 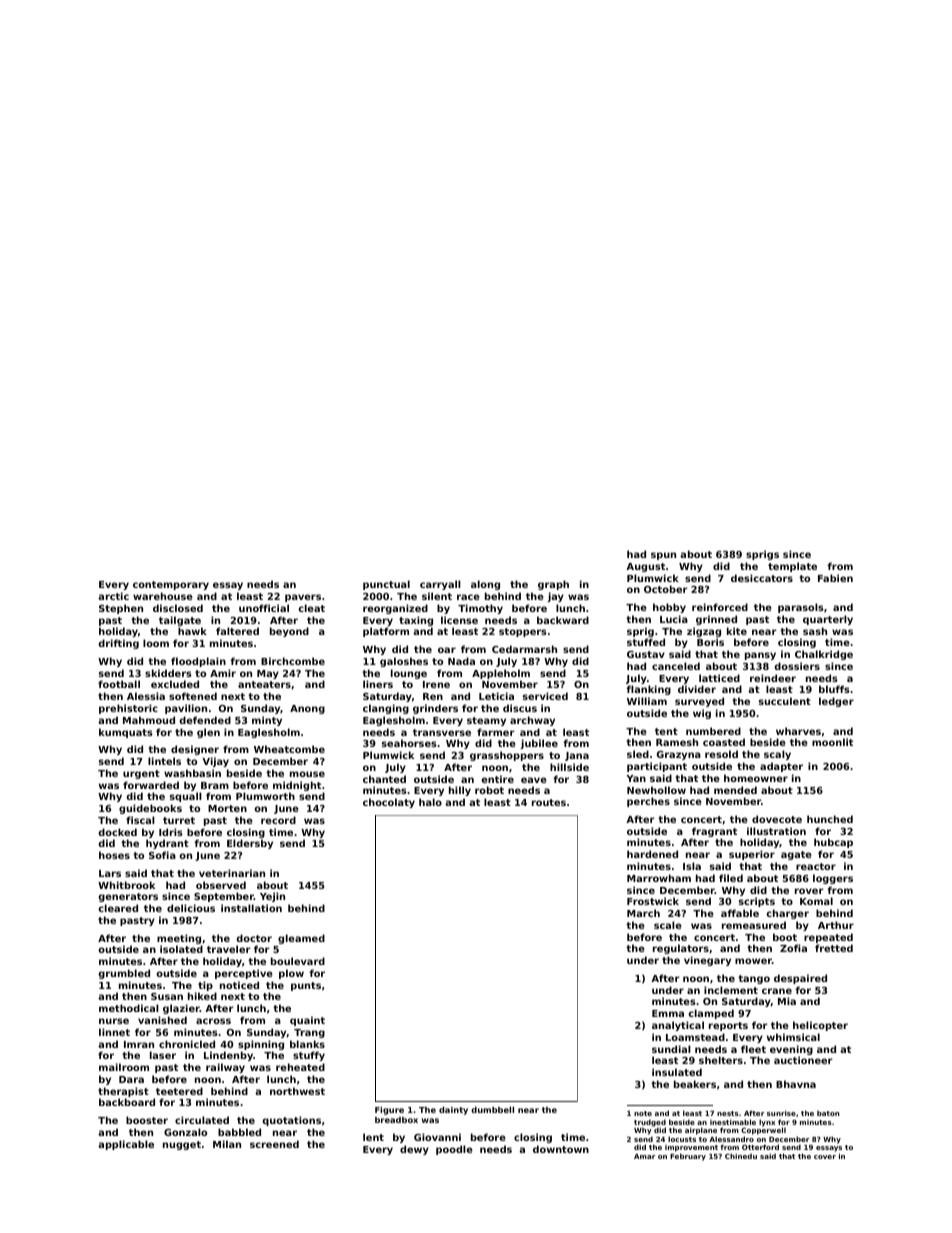 What do you see at coordinates (720, 607) in the page?
I see `reinforced` at bounding box center [720, 607].
